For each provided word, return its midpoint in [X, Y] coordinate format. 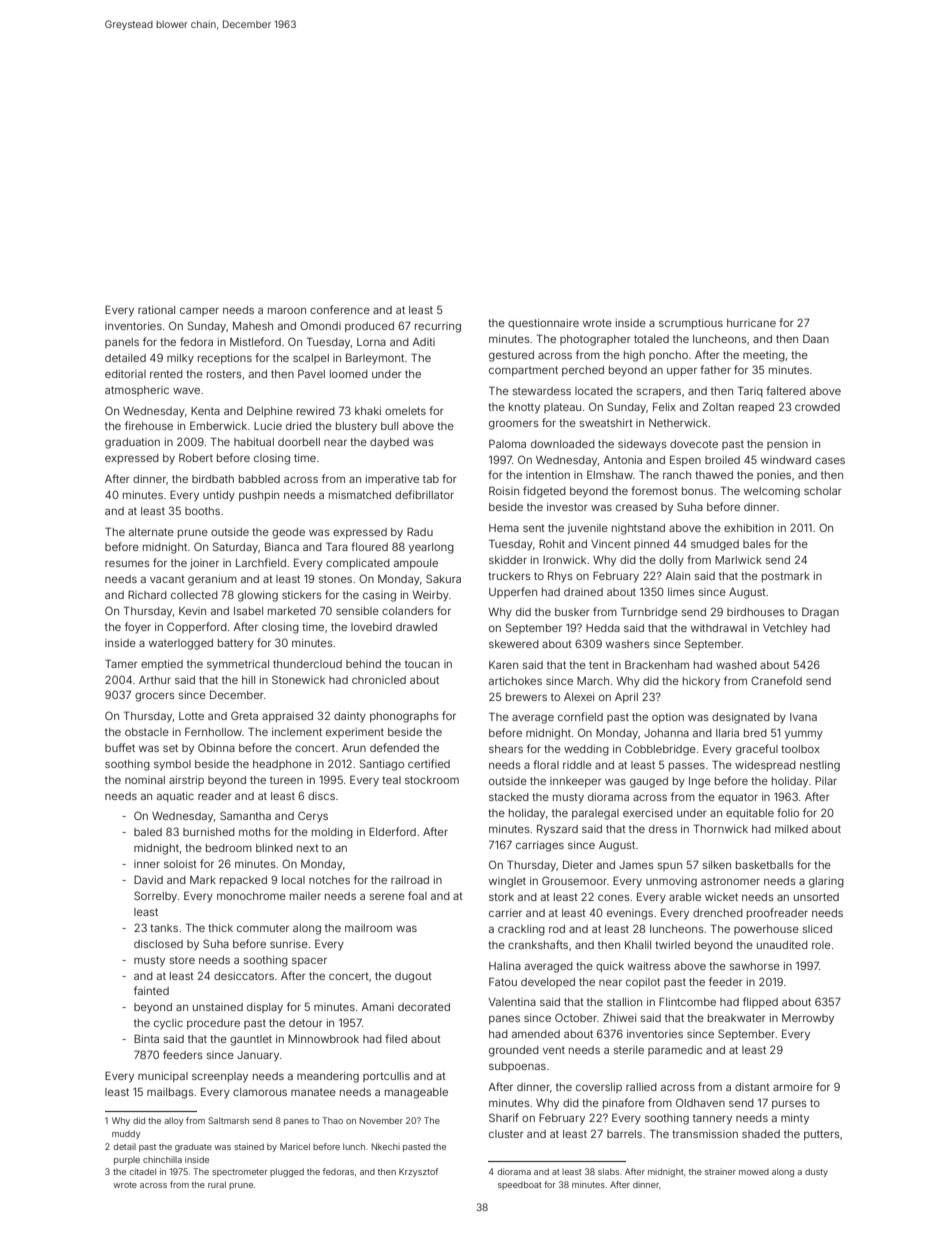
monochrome [251, 896]
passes [687, 767]
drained [583, 592]
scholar [823, 491]
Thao [332, 1120]
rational [156, 310]
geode [288, 533]
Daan [816, 338]
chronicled [379, 680]
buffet [120, 747]
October [576, 1017]
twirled [672, 945]
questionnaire [543, 324]
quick [610, 967]
